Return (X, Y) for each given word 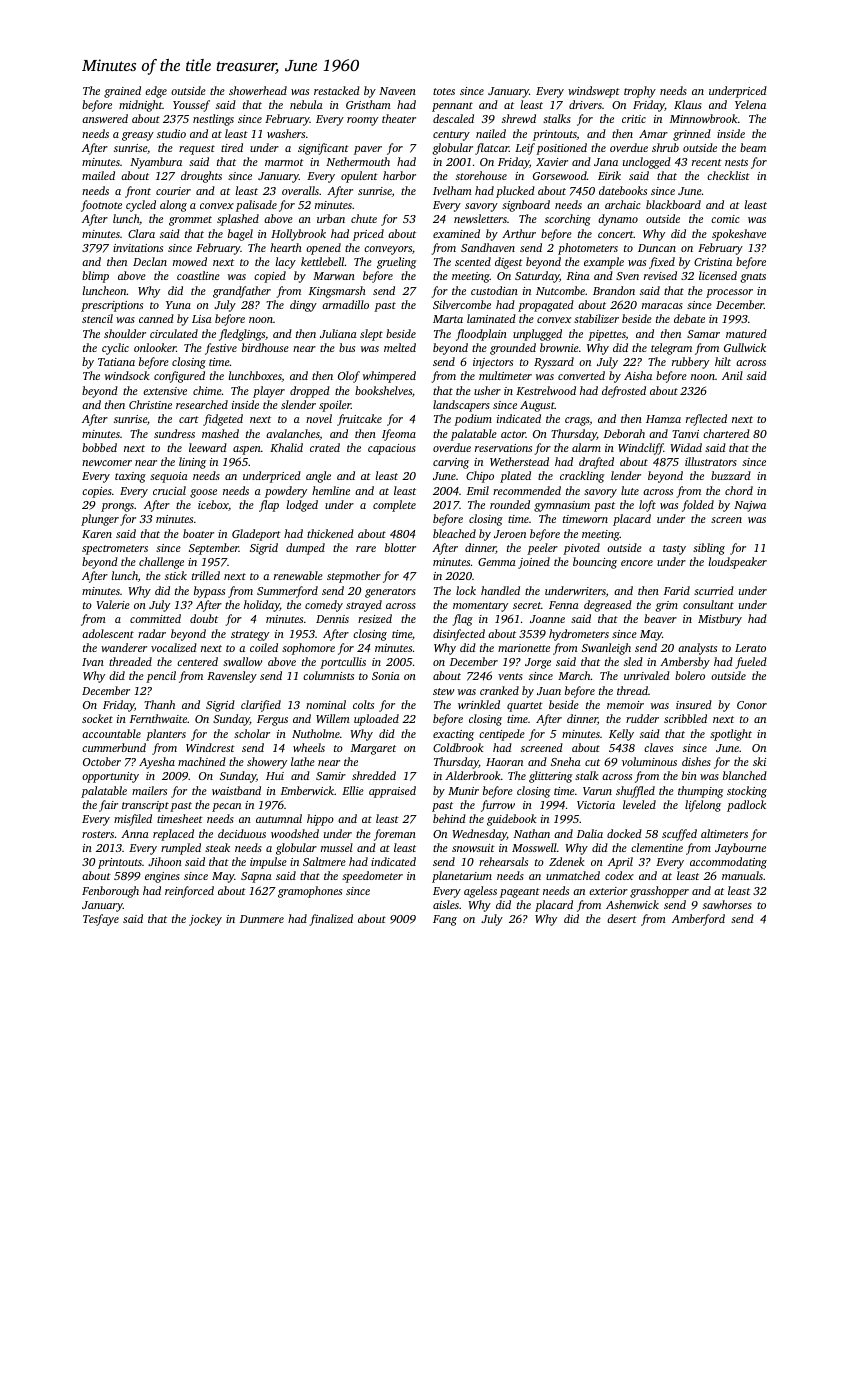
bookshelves (383, 390)
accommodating (728, 863)
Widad (686, 447)
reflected (706, 420)
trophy (640, 92)
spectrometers (115, 550)
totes (444, 91)
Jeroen (510, 534)
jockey (205, 920)
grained (122, 92)
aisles (446, 904)
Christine (150, 404)
